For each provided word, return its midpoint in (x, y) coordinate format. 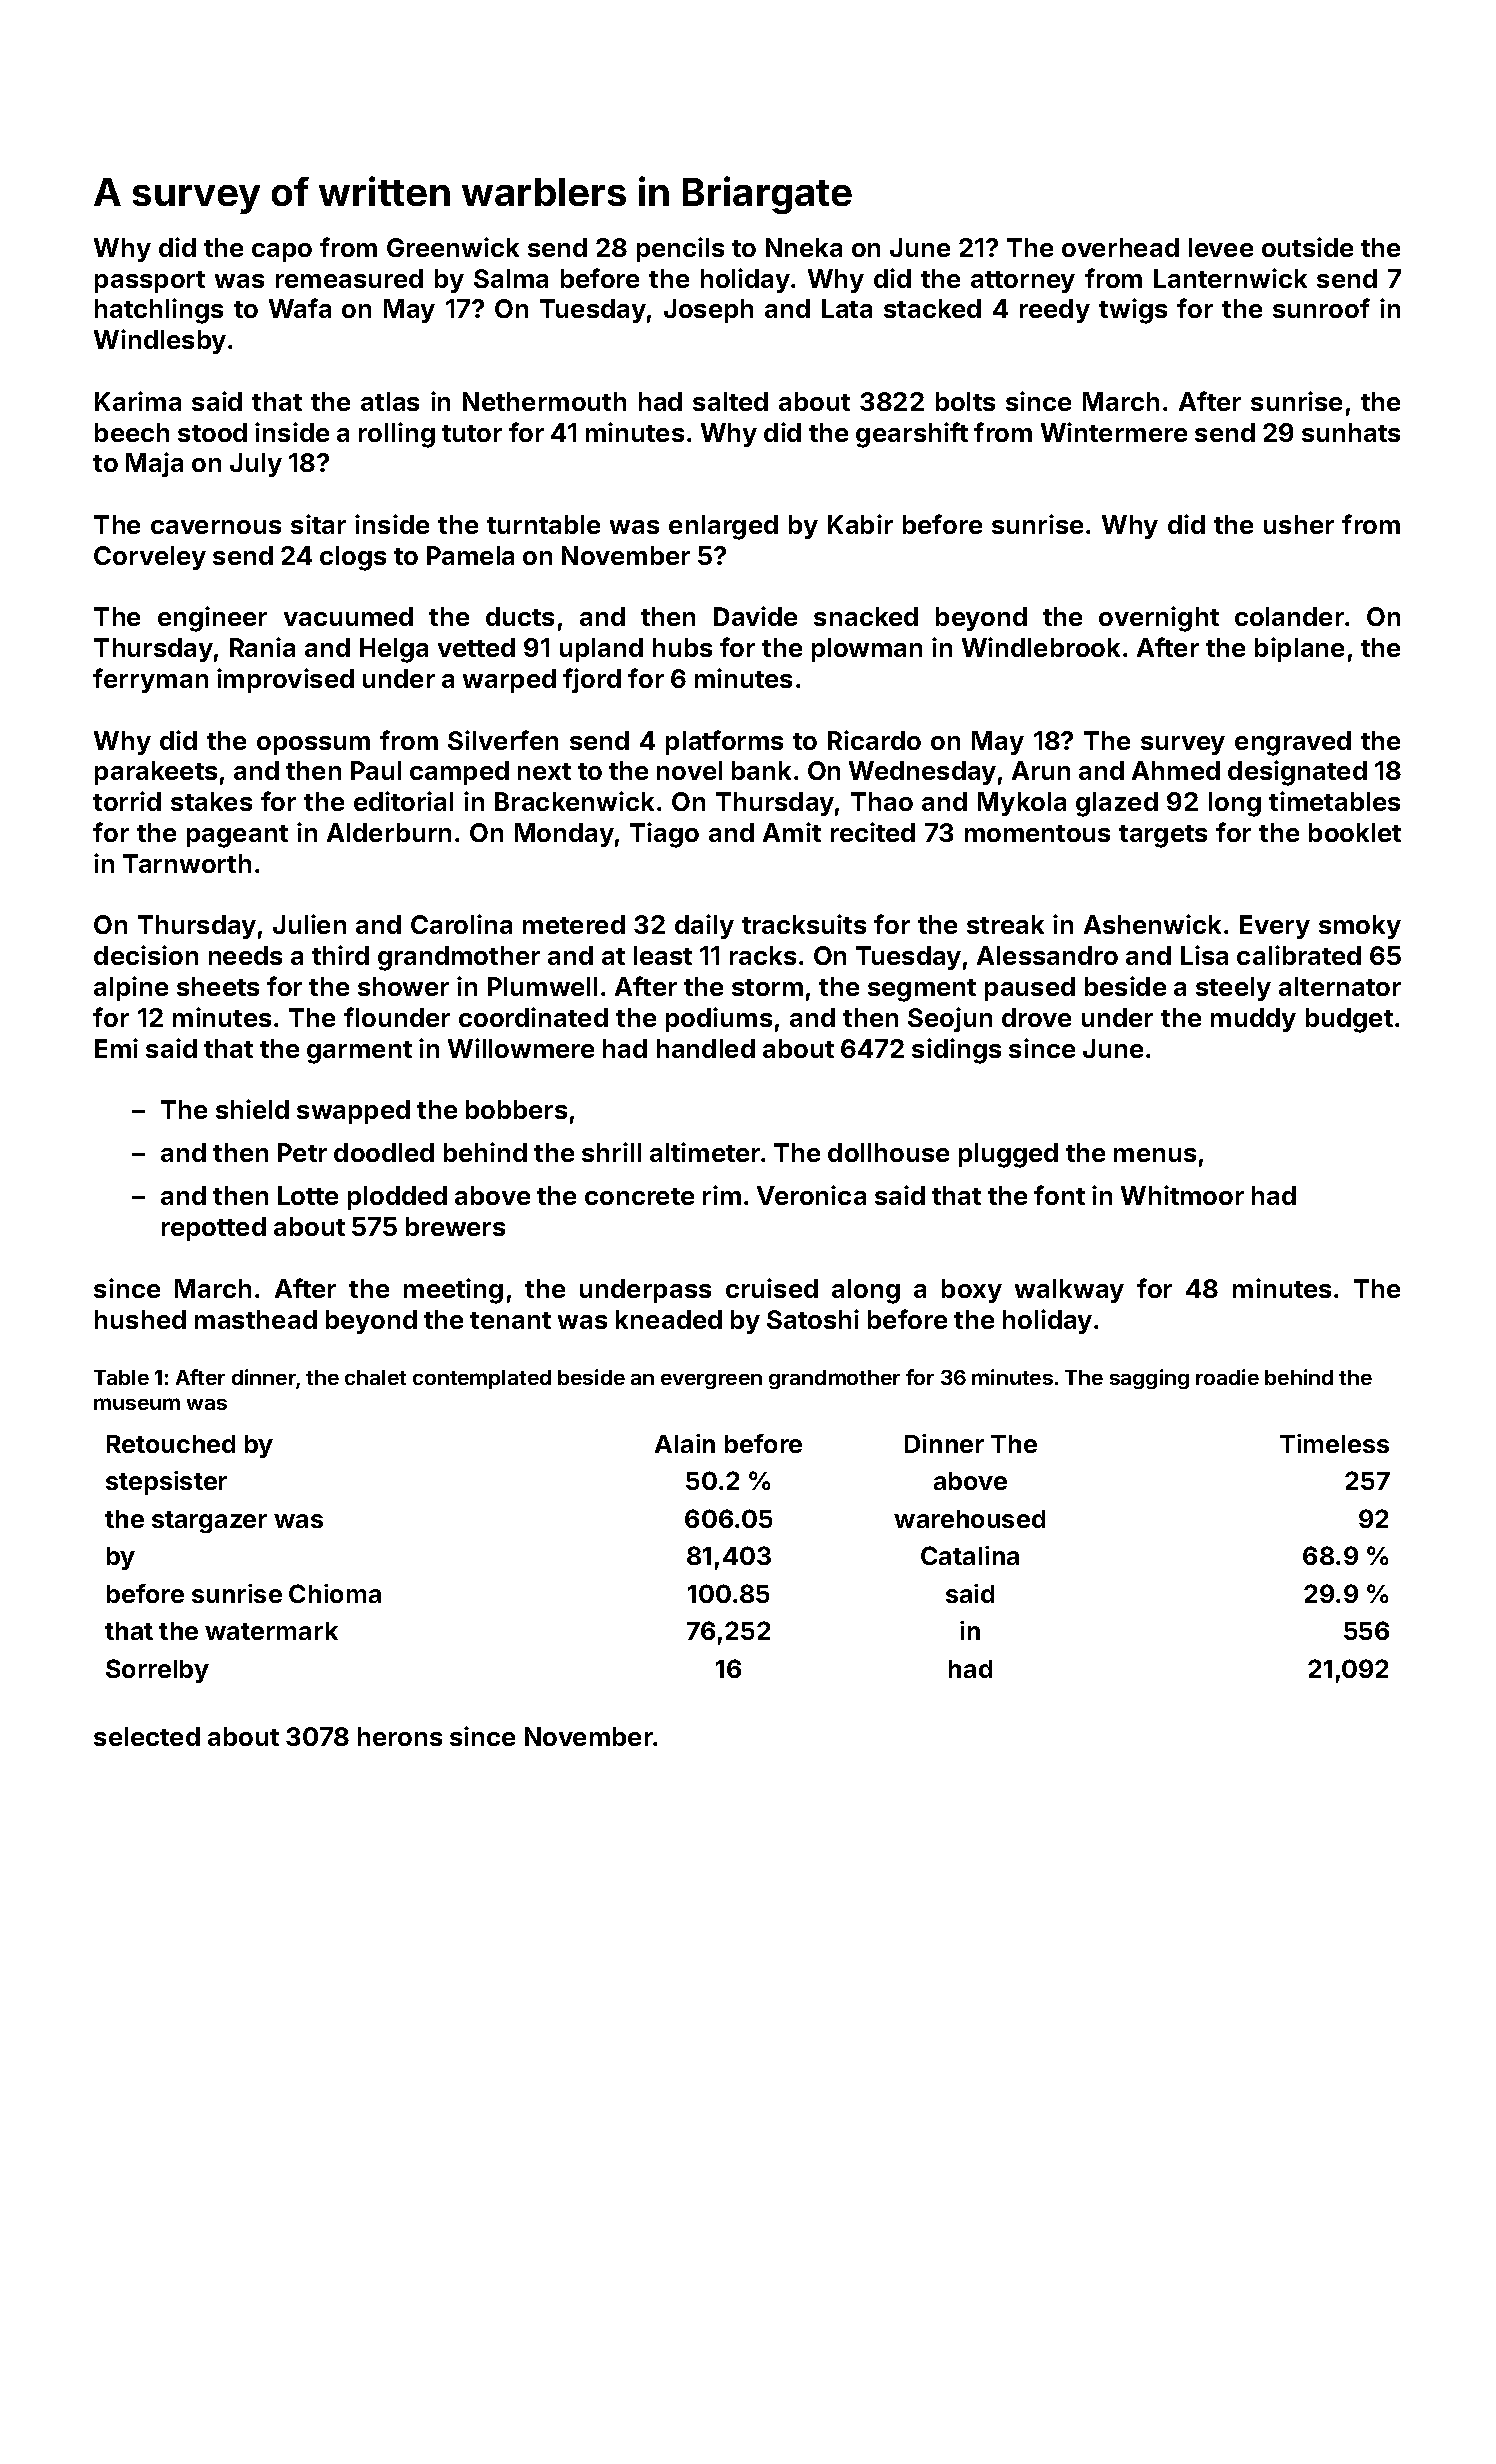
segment (922, 990)
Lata (847, 308)
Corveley (150, 558)
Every (1275, 927)
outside (1307, 247)
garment (359, 1052)
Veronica (811, 1195)
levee (1221, 247)
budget (1349, 1020)
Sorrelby (157, 1671)
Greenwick (453, 247)
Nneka (804, 247)
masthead (256, 1319)
